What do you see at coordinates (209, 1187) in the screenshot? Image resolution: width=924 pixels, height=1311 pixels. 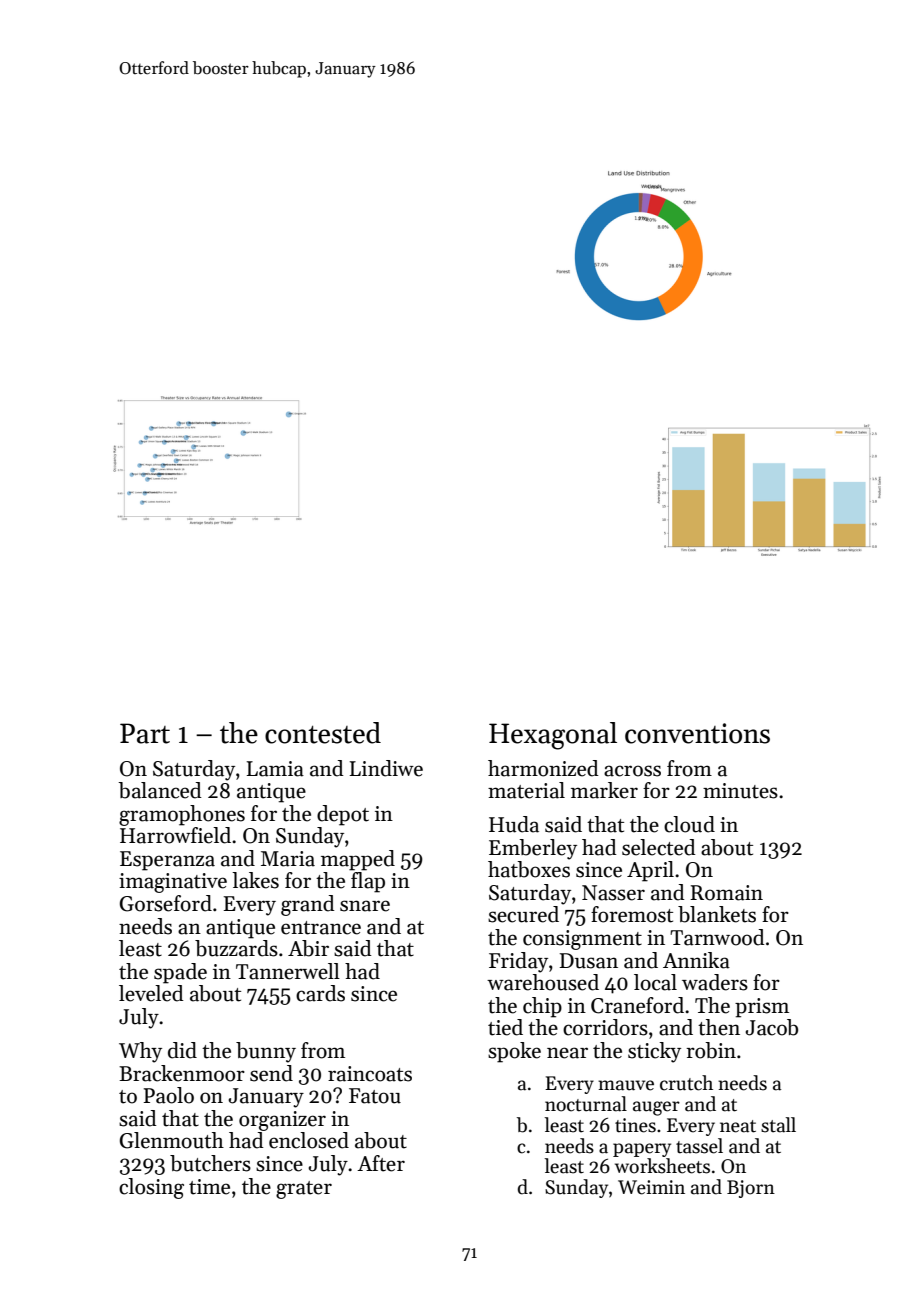 I see `time` at bounding box center [209, 1187].
